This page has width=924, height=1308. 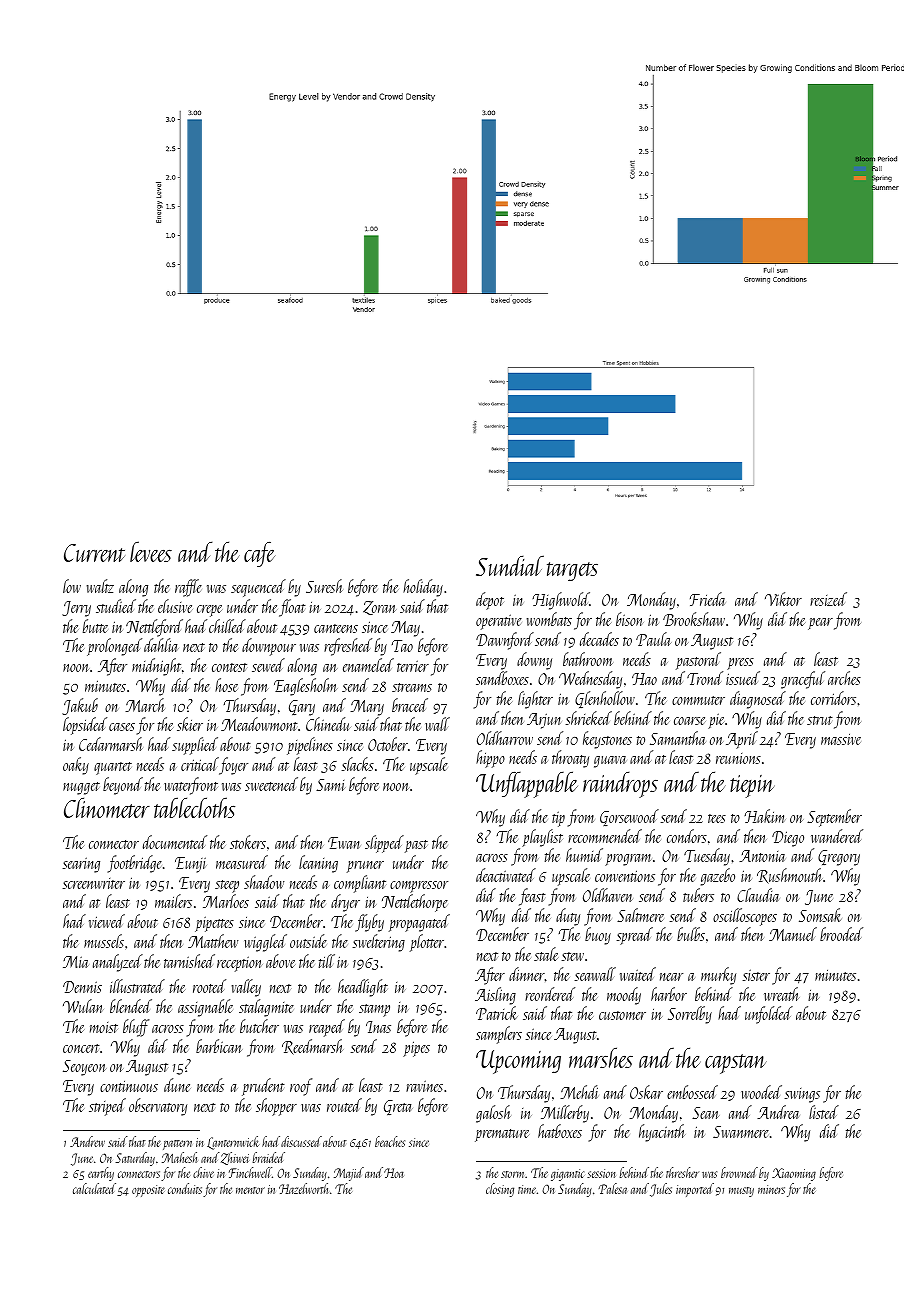 I want to click on targets, so click(x=572, y=571).
